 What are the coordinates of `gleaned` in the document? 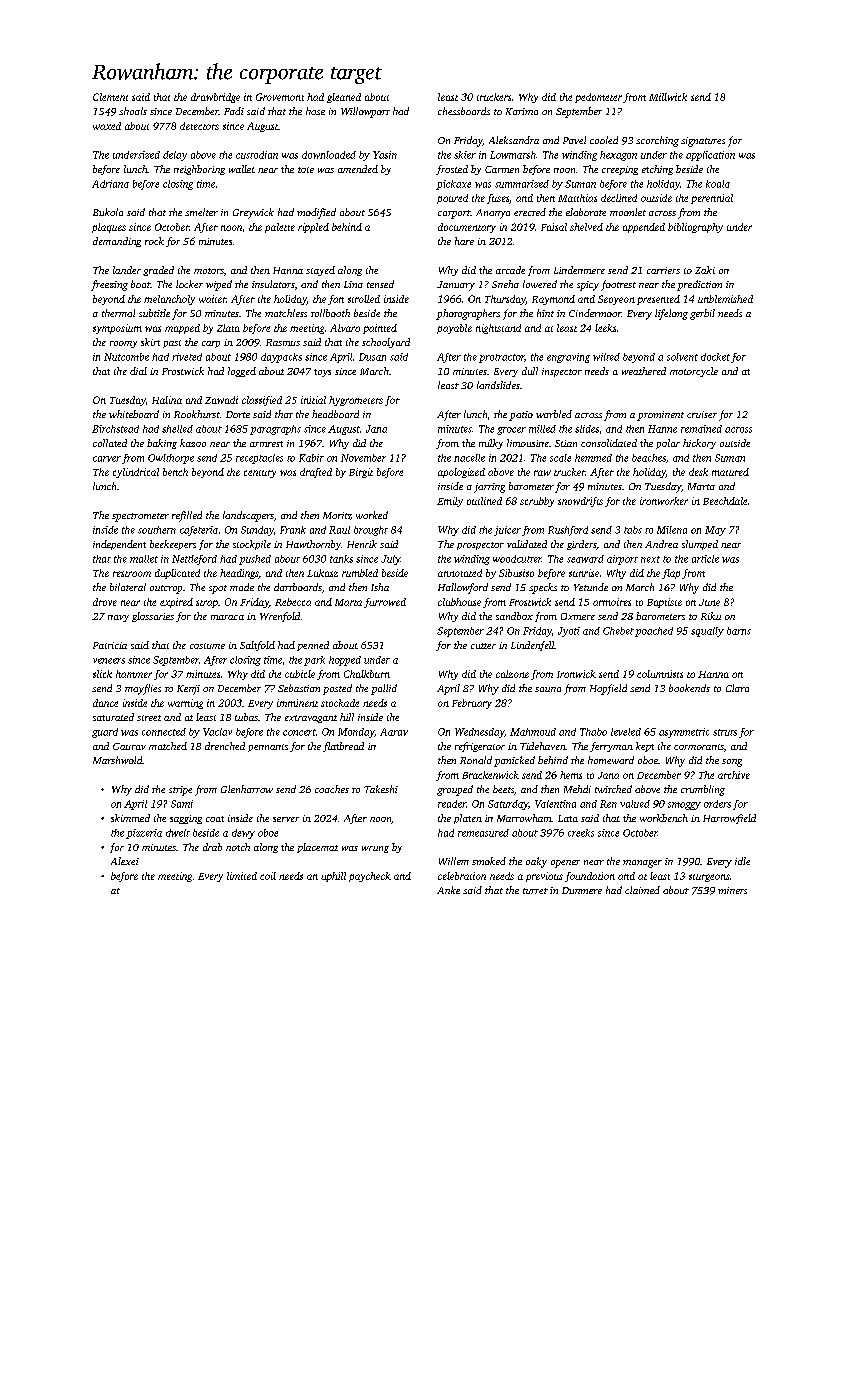 It's located at (344, 98).
